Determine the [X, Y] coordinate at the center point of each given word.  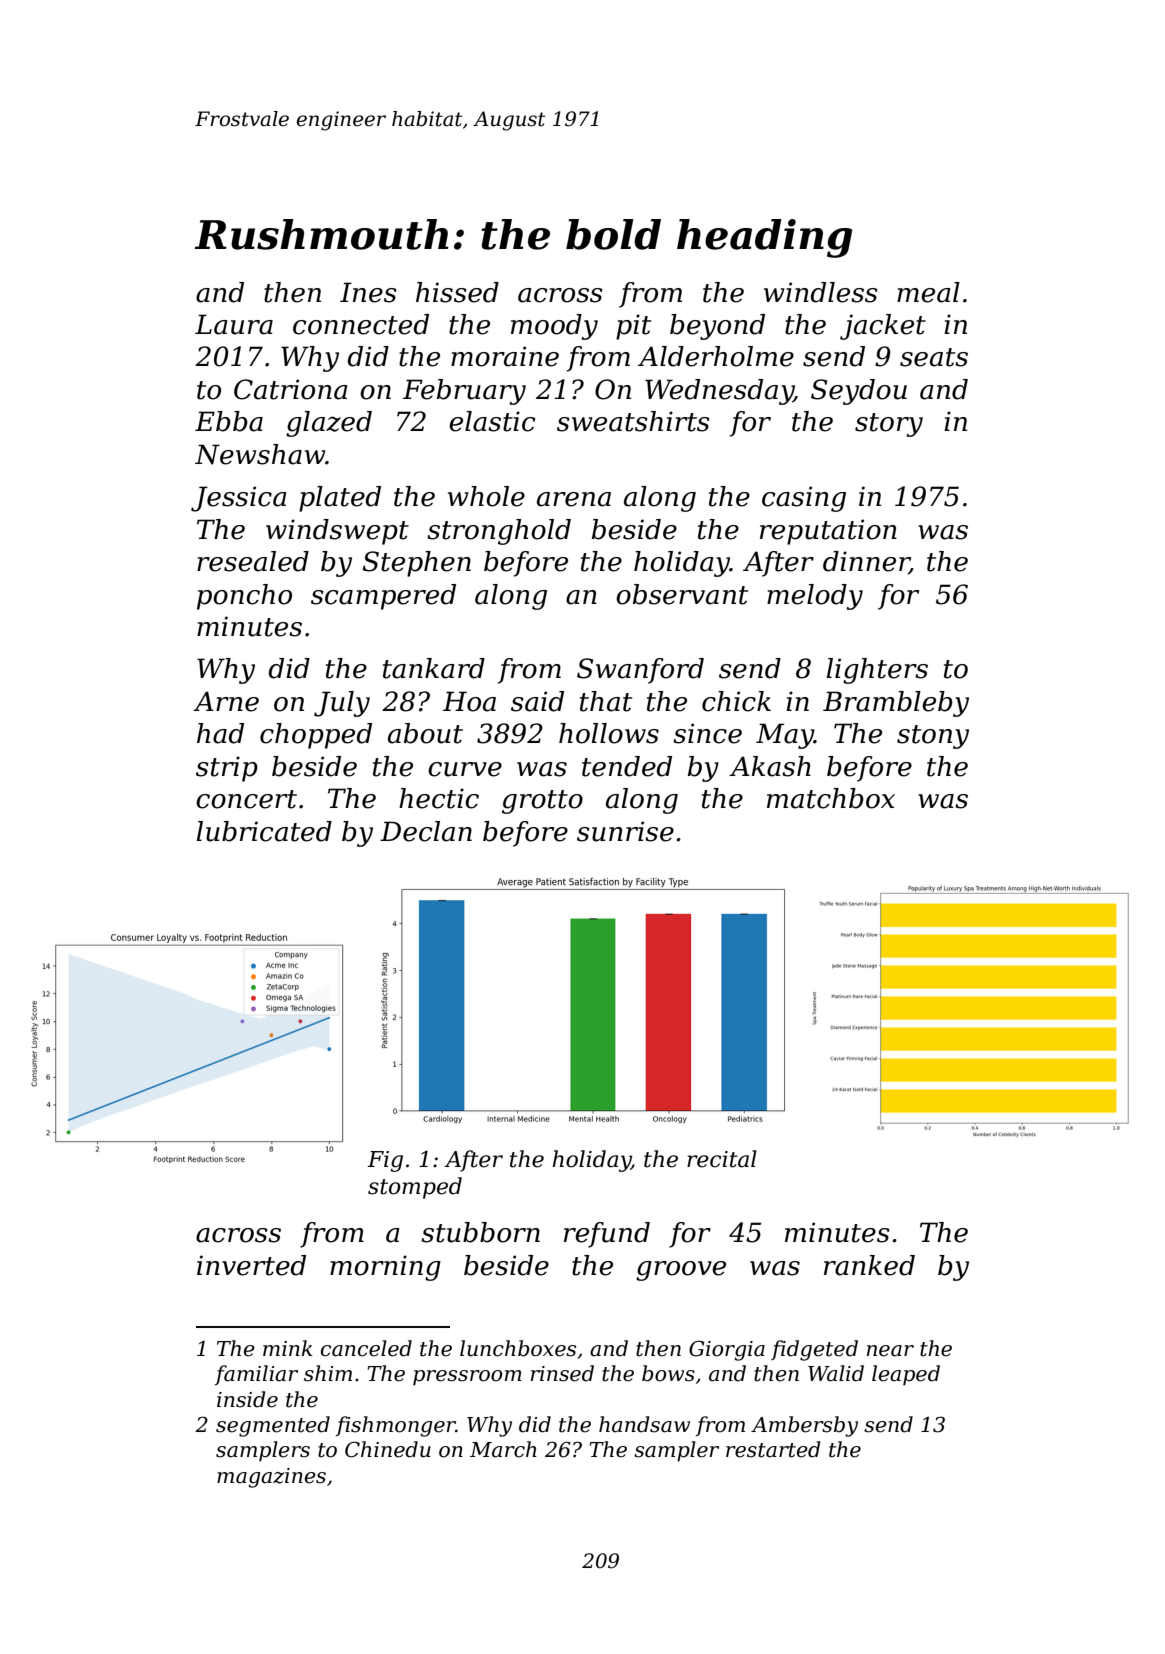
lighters [877, 671]
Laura [234, 324]
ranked [869, 1265]
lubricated [264, 831]
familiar [256, 1375]
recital [722, 1159]
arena [574, 499]
